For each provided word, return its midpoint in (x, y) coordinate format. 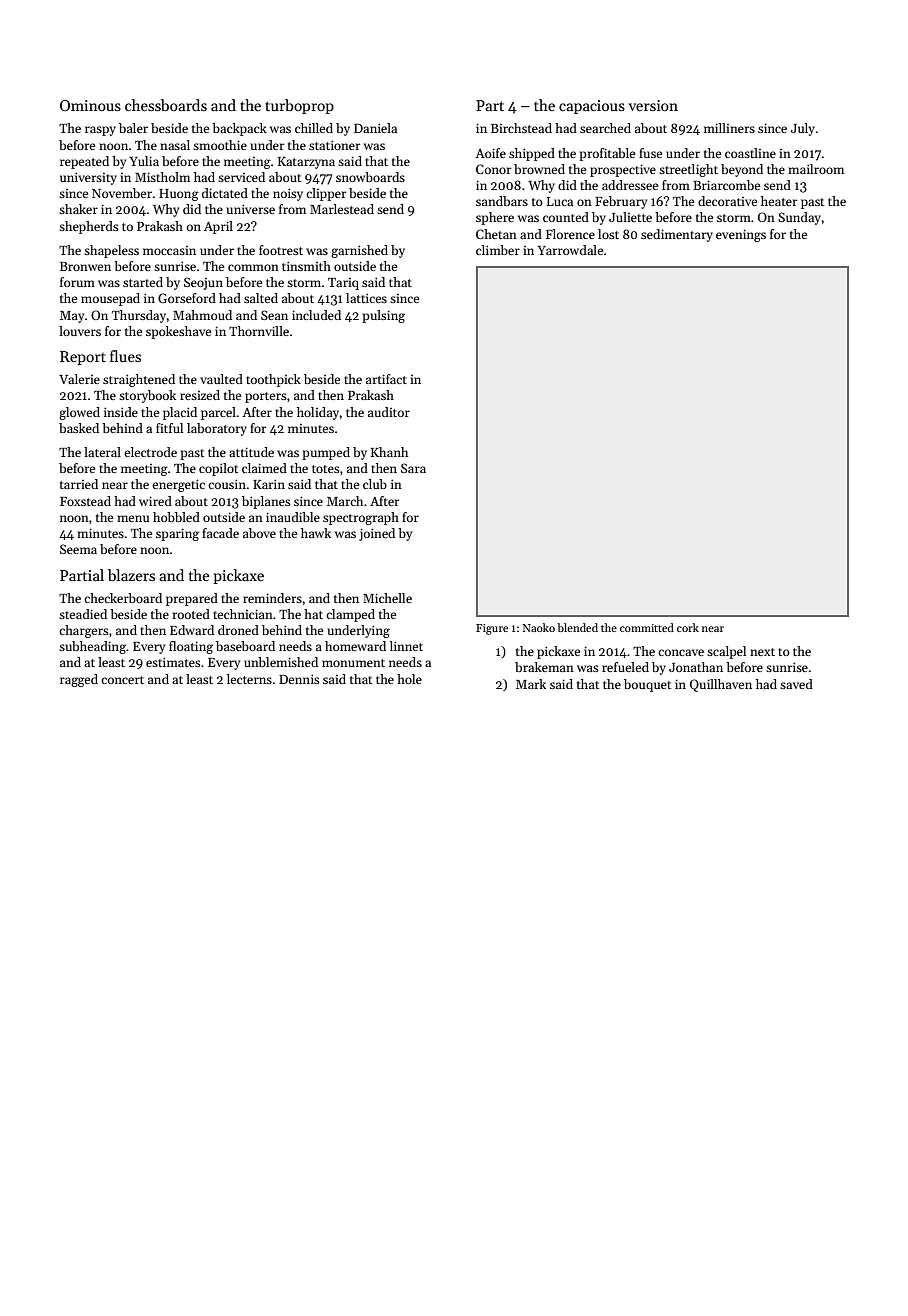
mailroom (816, 169)
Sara (413, 468)
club (375, 484)
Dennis (299, 679)
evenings (741, 235)
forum (77, 282)
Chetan (496, 234)
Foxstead (85, 501)
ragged (79, 680)
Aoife (490, 153)
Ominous (90, 105)
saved (796, 684)
